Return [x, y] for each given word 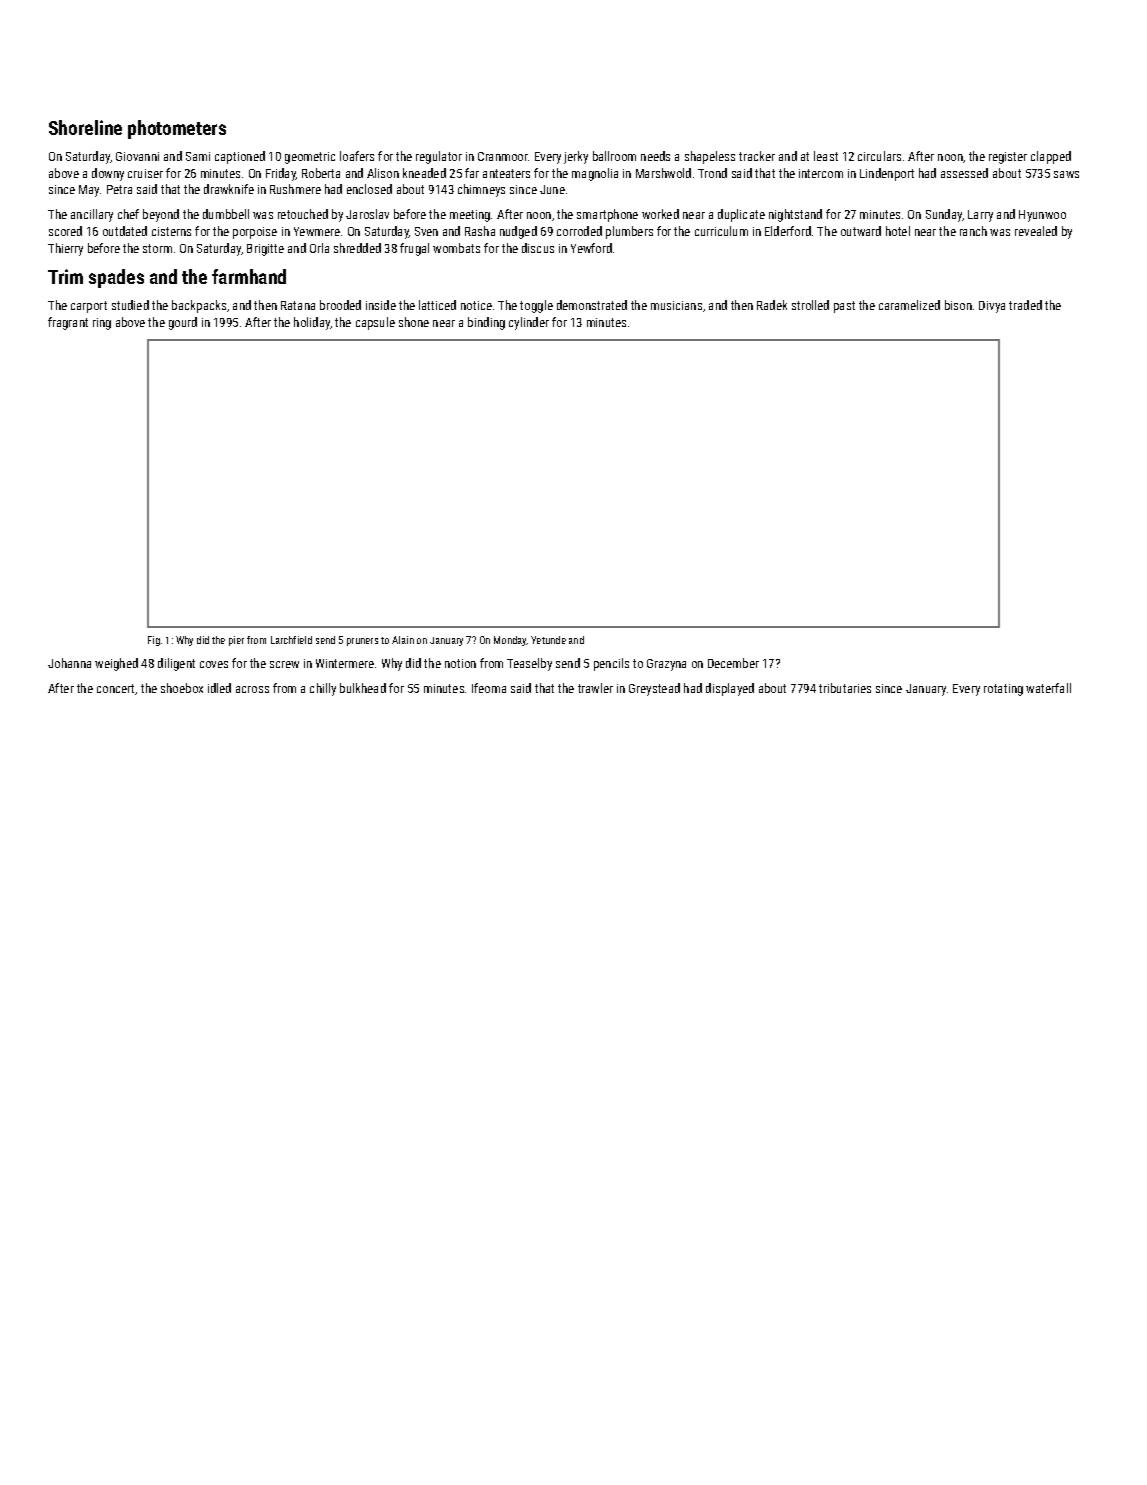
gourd [183, 323]
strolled [810, 305]
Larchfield [291, 640]
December [733, 663]
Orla [319, 248]
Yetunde [548, 640]
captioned [240, 157]
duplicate [741, 215]
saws [1066, 174]
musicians [676, 305]
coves [214, 664]
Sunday [944, 215]
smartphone [607, 215]
